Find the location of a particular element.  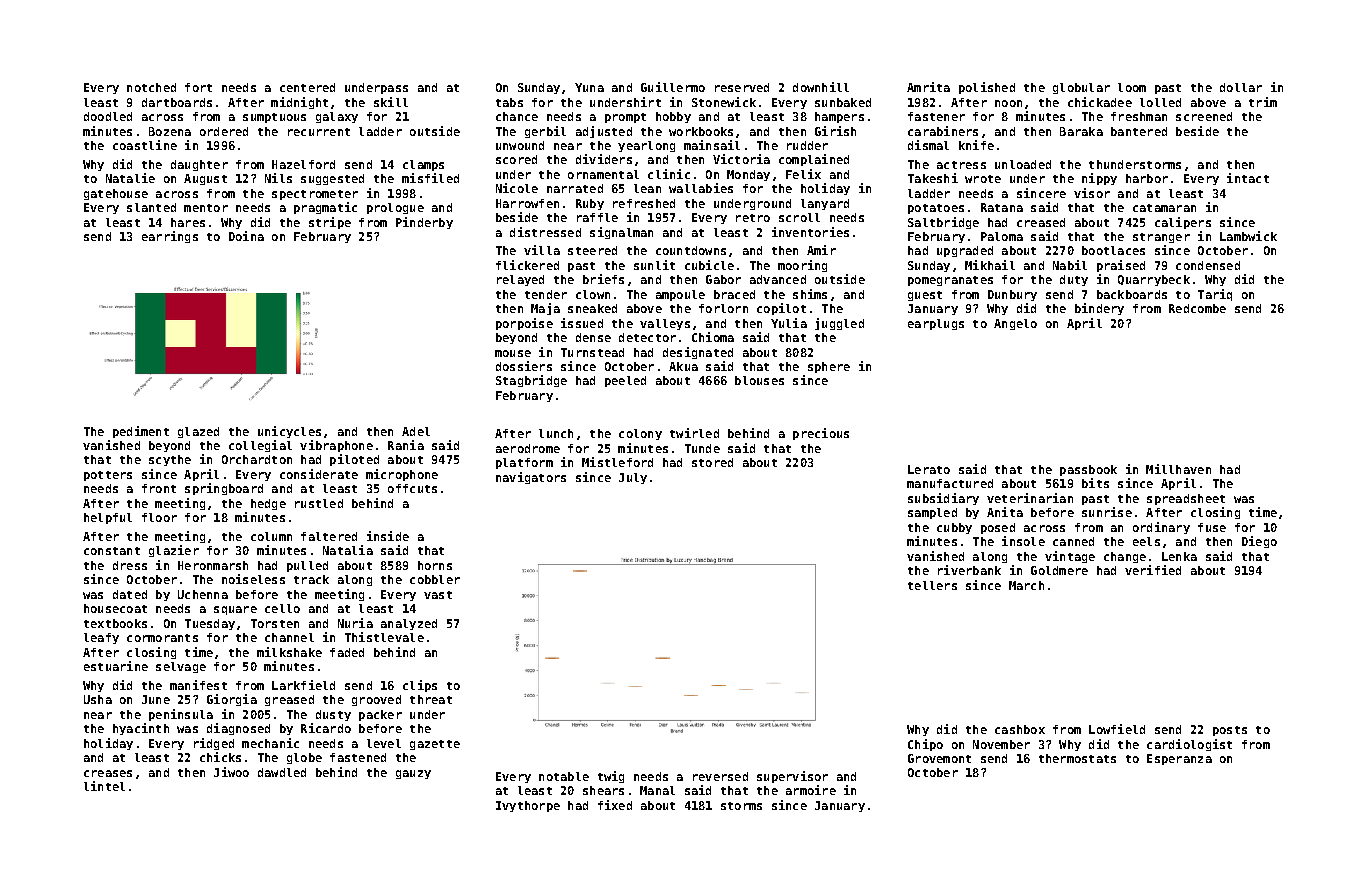

Grovemont is located at coordinates (939, 758).
